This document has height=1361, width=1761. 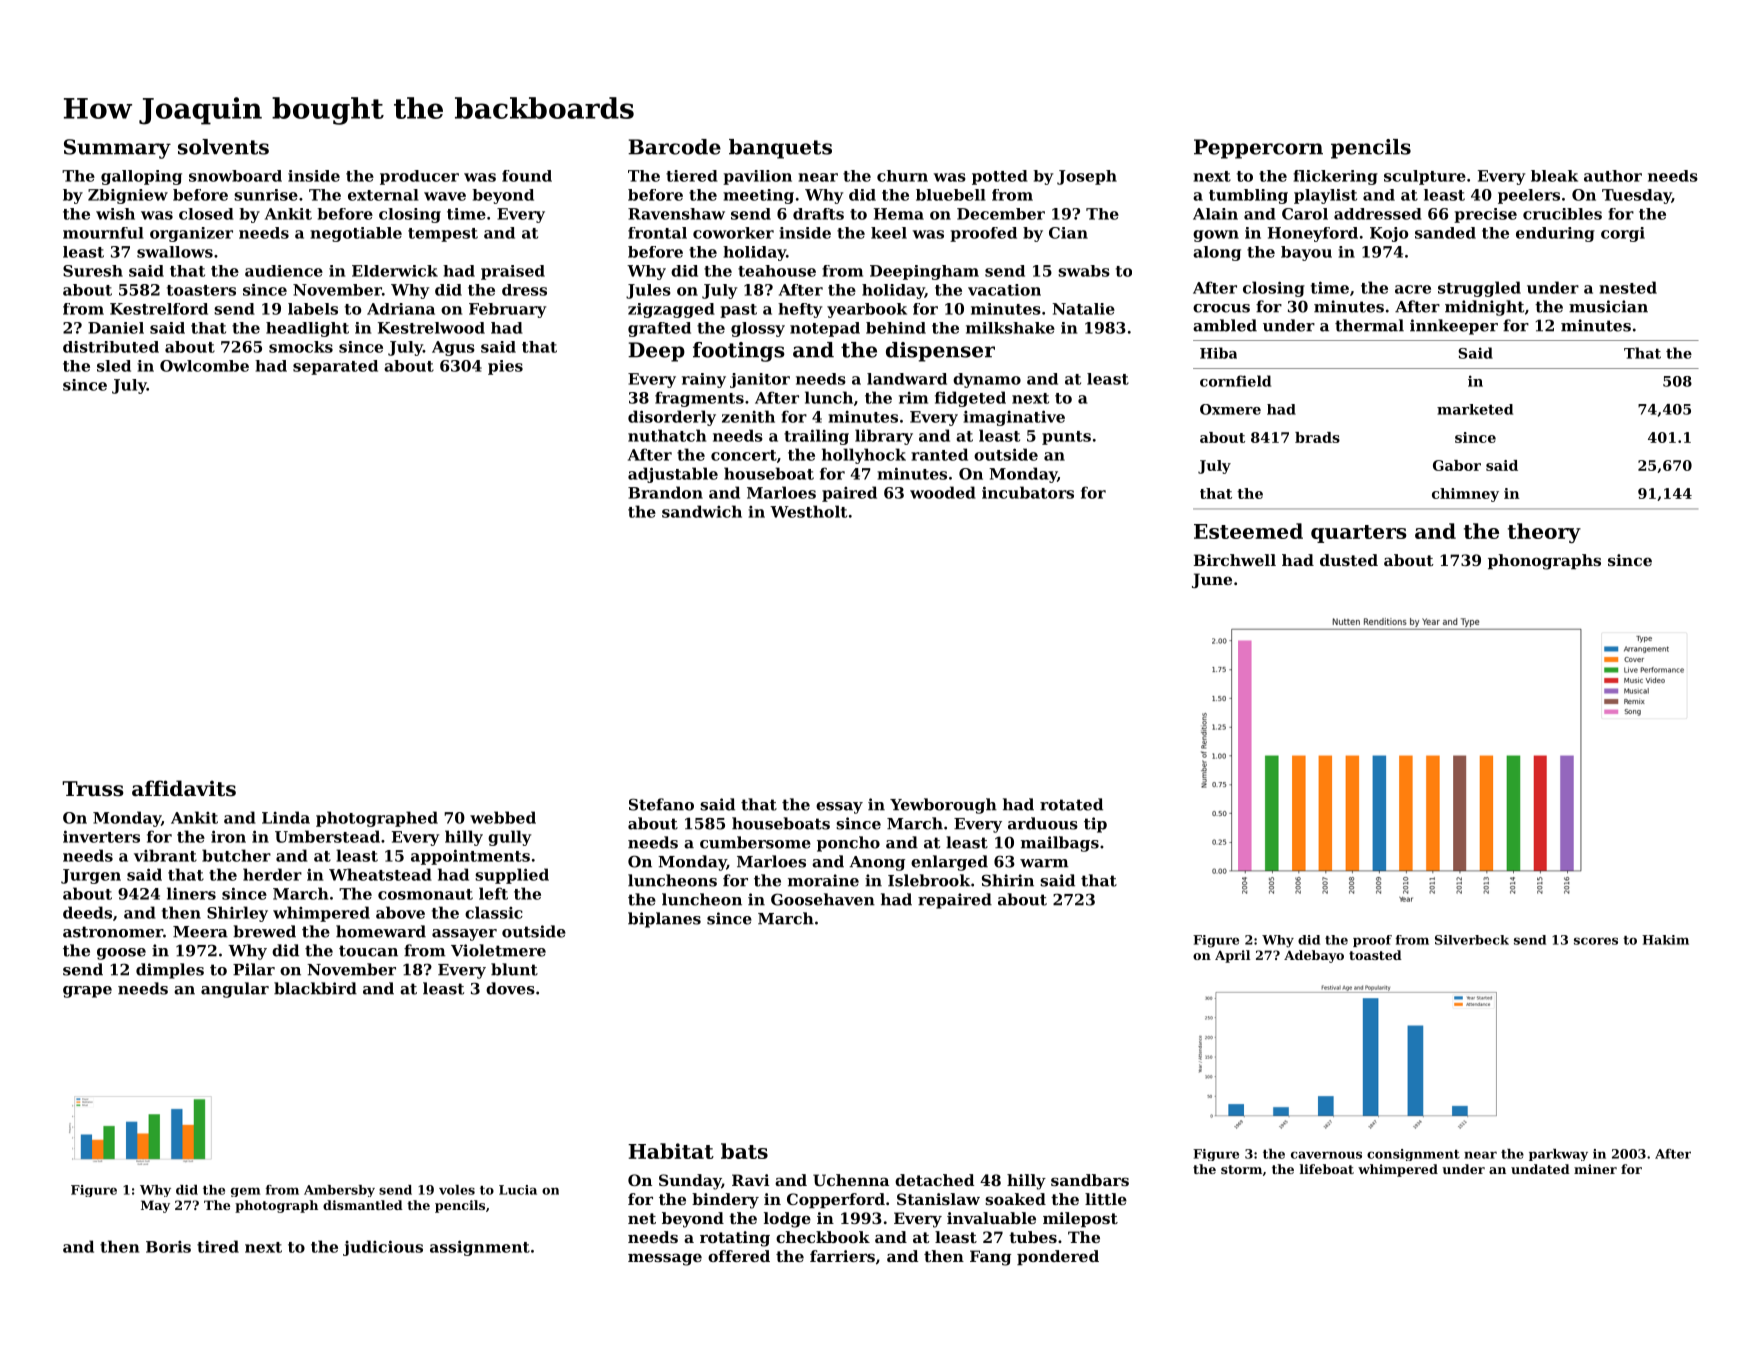 I want to click on Truss, so click(x=93, y=789).
